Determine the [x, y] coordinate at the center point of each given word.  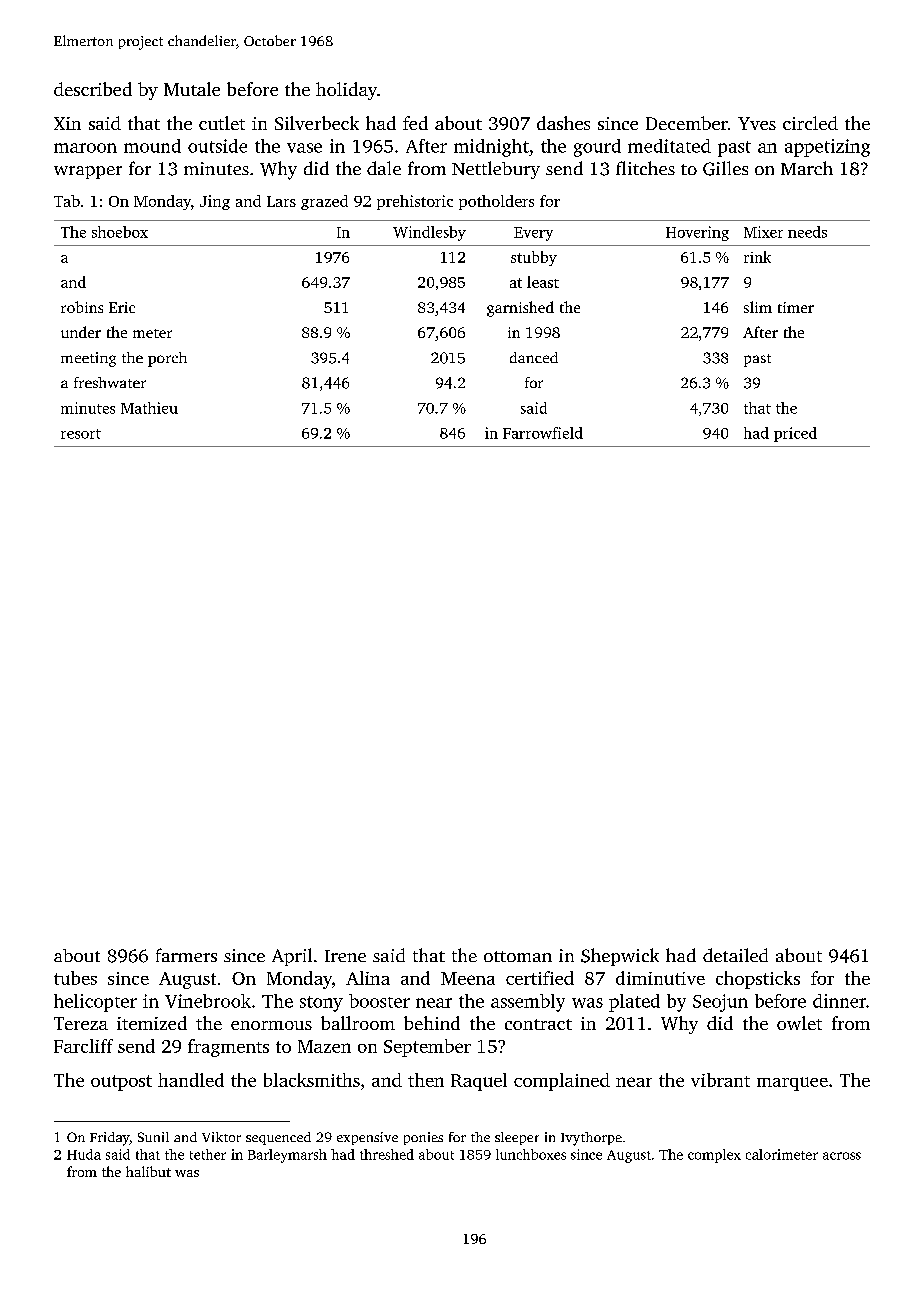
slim [758, 307]
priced [795, 434]
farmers [186, 955]
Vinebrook [208, 1001]
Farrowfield [543, 433]
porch [167, 359]
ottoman [518, 956]
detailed [735, 955]
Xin [67, 123]
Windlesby [429, 233]
